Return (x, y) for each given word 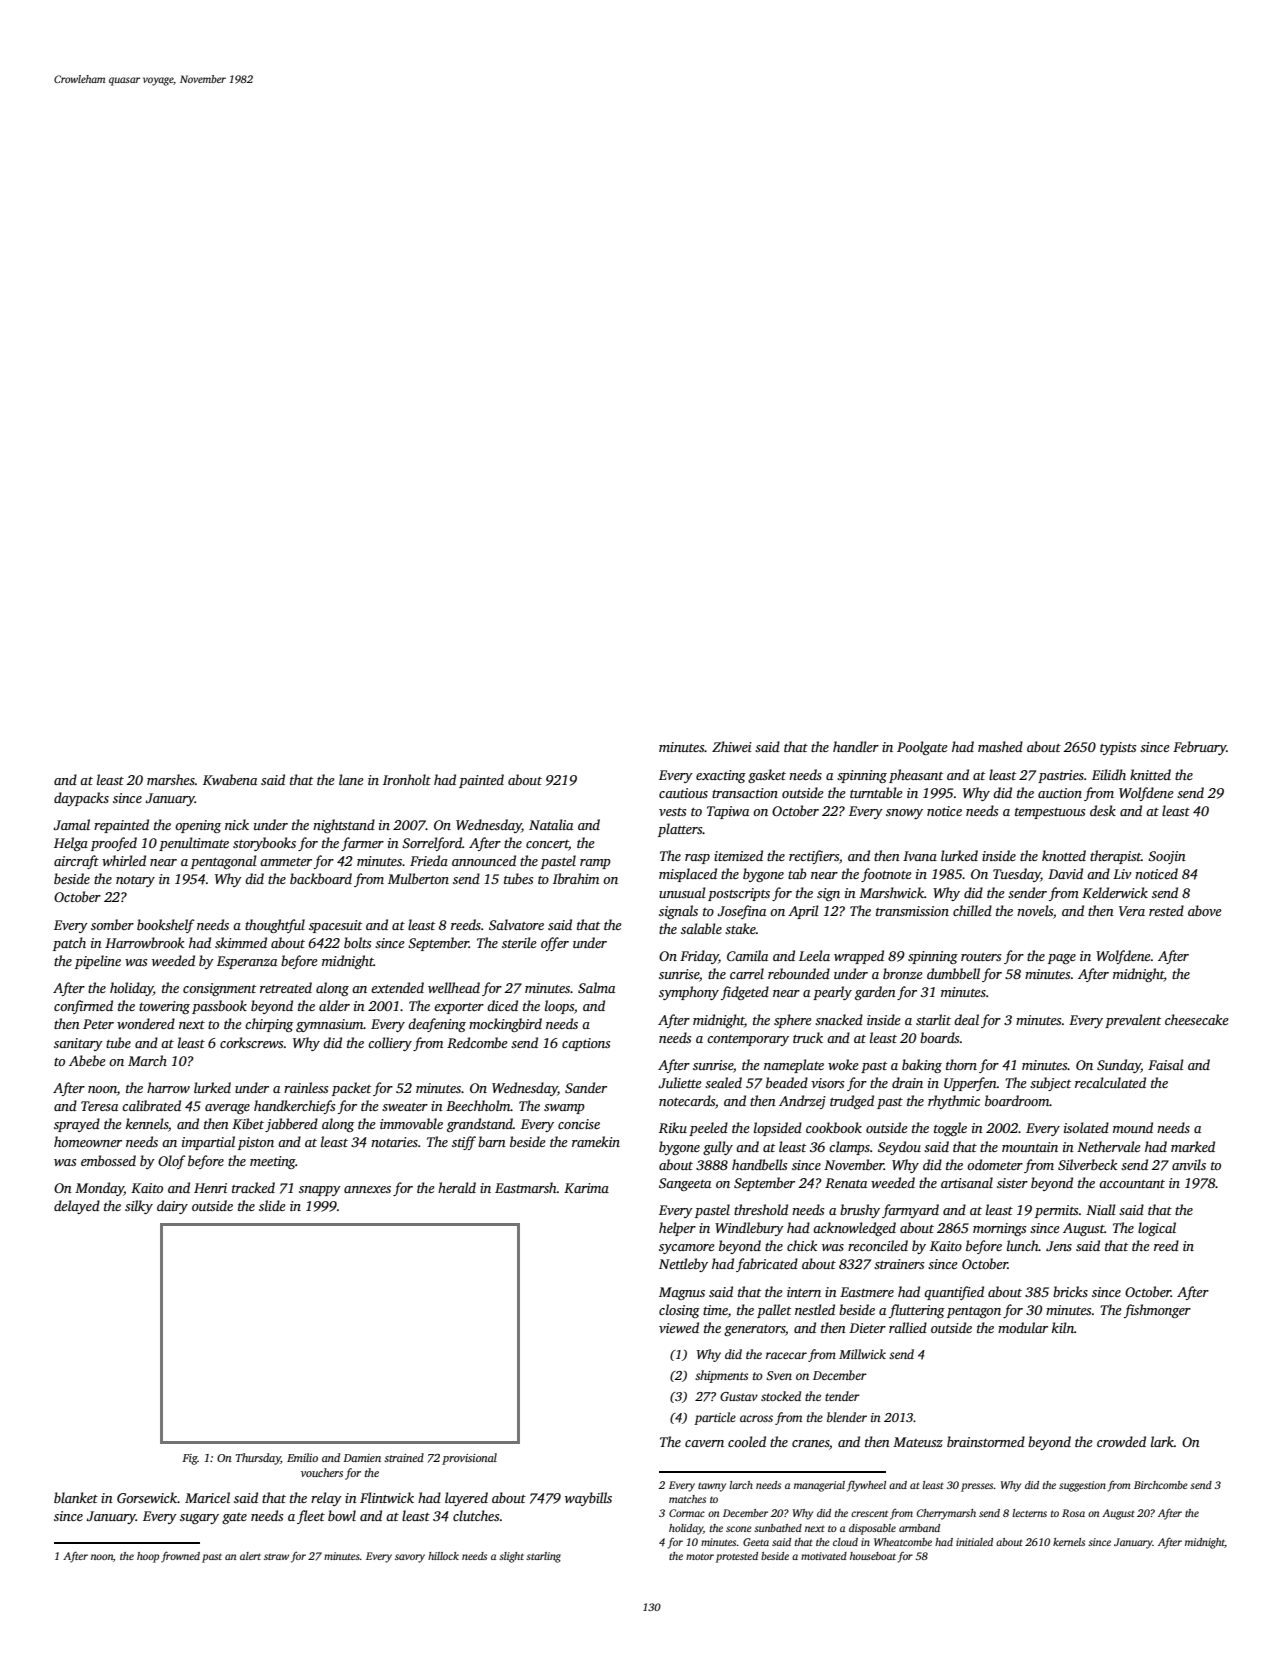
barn (492, 1141)
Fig (190, 1459)
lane (351, 779)
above (1205, 910)
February (1200, 748)
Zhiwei (732, 746)
